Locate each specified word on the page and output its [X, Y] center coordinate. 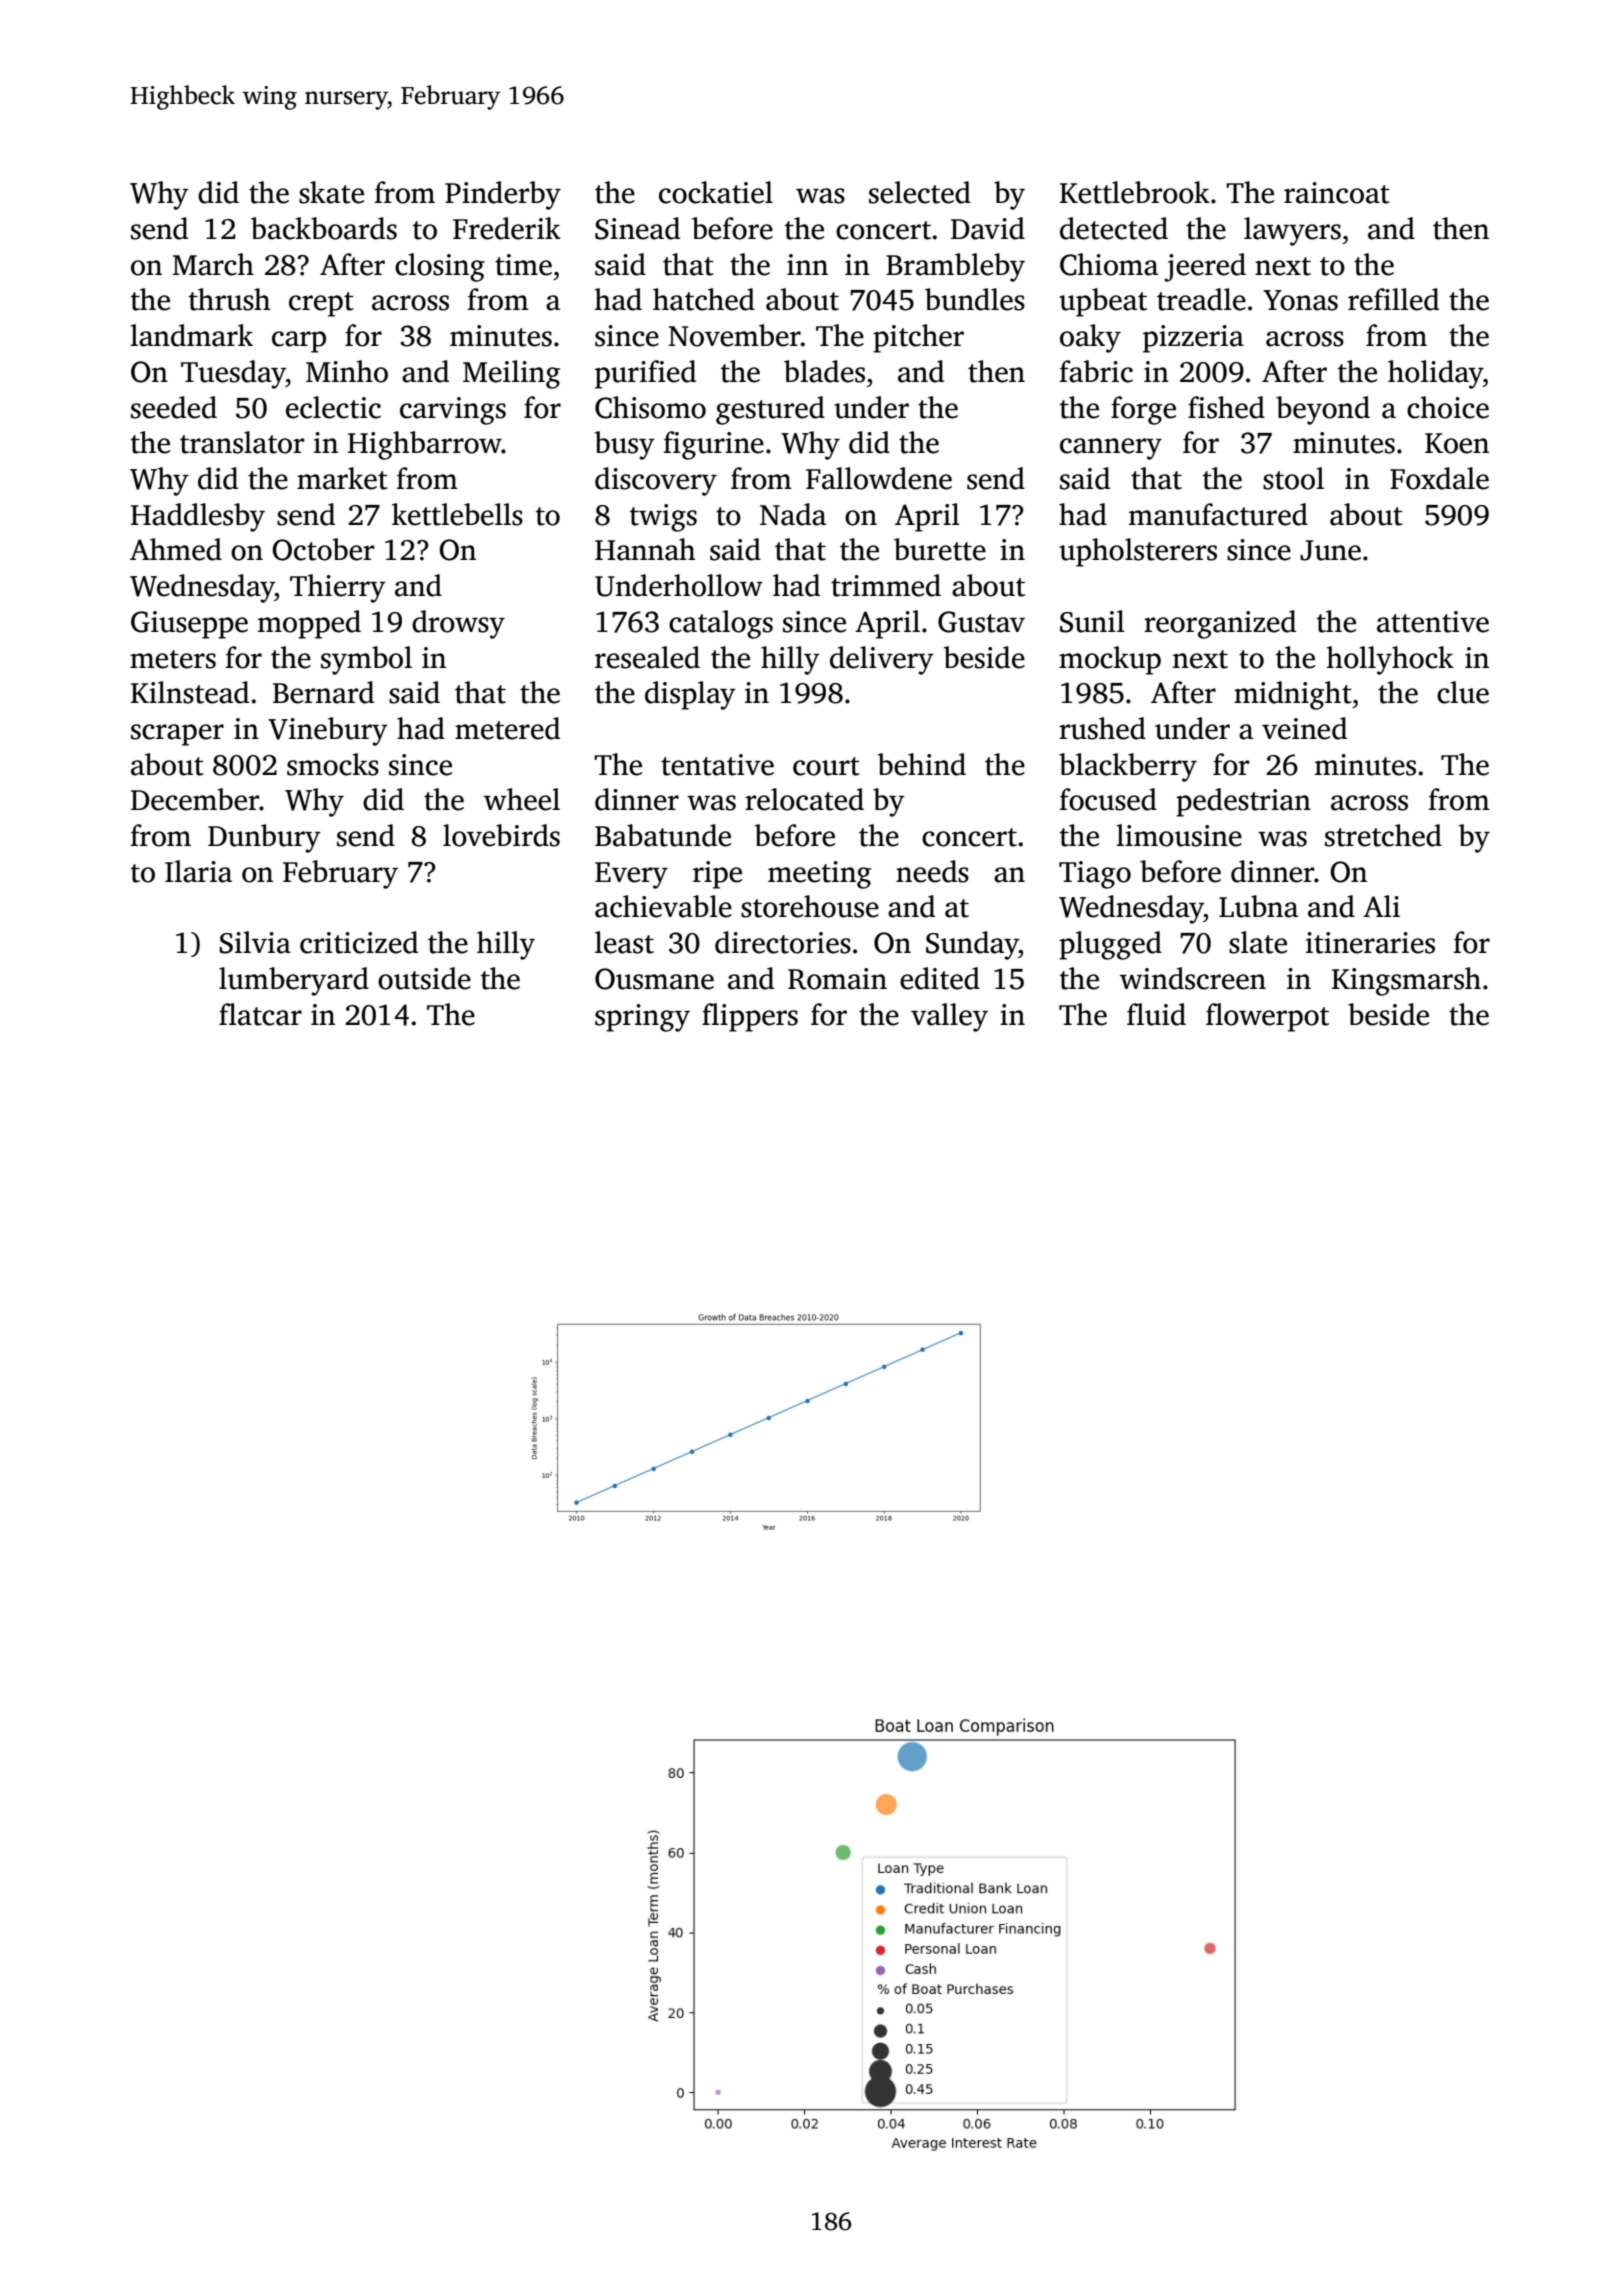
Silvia [255, 942]
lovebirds [501, 835]
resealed [647, 657]
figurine [713, 445]
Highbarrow [425, 445]
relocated [804, 799]
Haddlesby [198, 517]
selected [920, 192]
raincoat [1337, 193]
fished [1226, 407]
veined [1304, 728]
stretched [1383, 835]
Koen [1457, 443]
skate [331, 192]
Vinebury [328, 731]
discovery [656, 481]
